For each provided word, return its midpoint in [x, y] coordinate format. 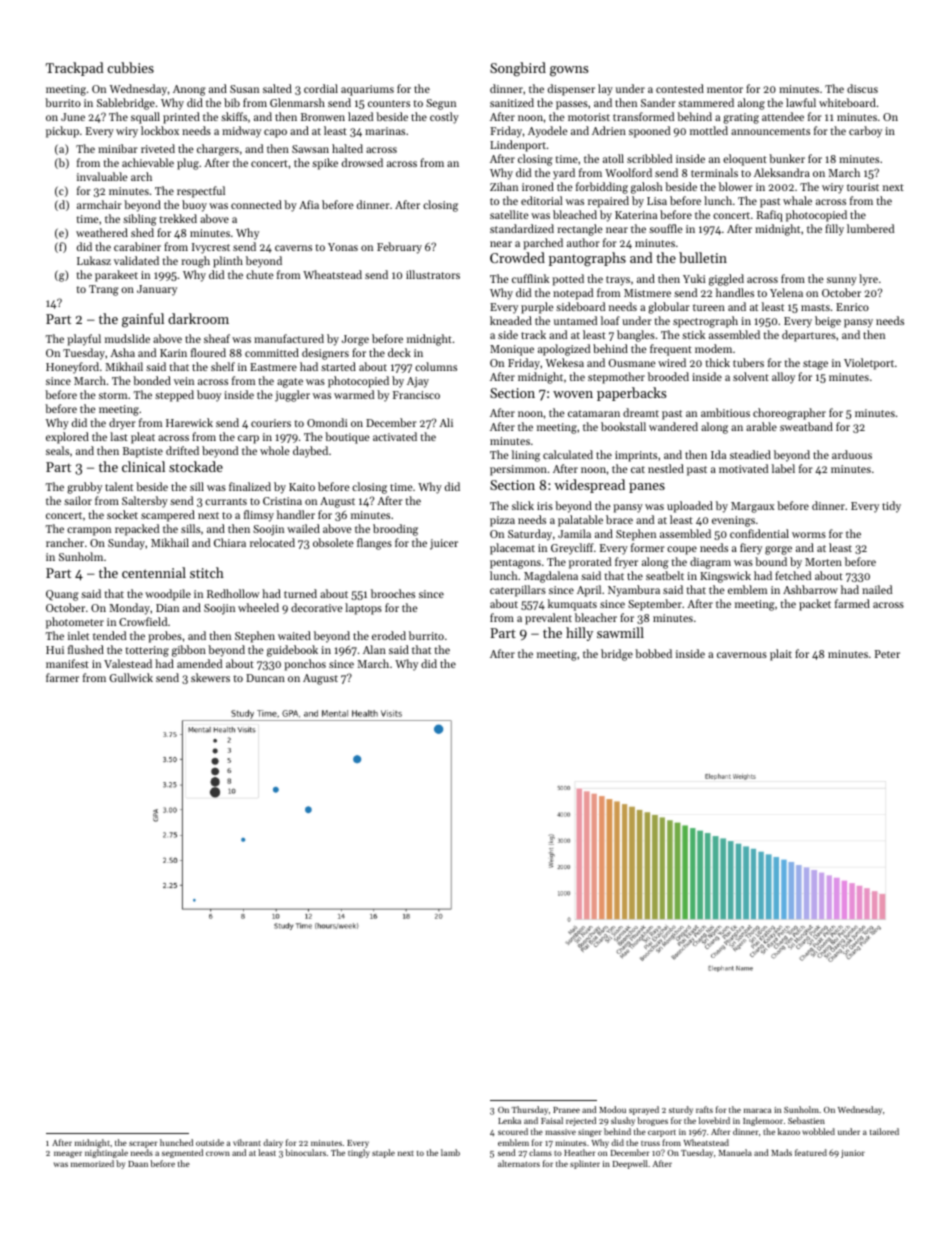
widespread [589, 486]
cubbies [130, 67]
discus [862, 88]
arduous [852, 454]
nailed [877, 589]
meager [68, 1154]
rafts [704, 1109]
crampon [89, 531]
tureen [709, 307]
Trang [104, 290]
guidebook [292, 651]
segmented [182, 1153]
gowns [569, 71]
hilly [579, 634]
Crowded [517, 257]
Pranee [566, 1110]
